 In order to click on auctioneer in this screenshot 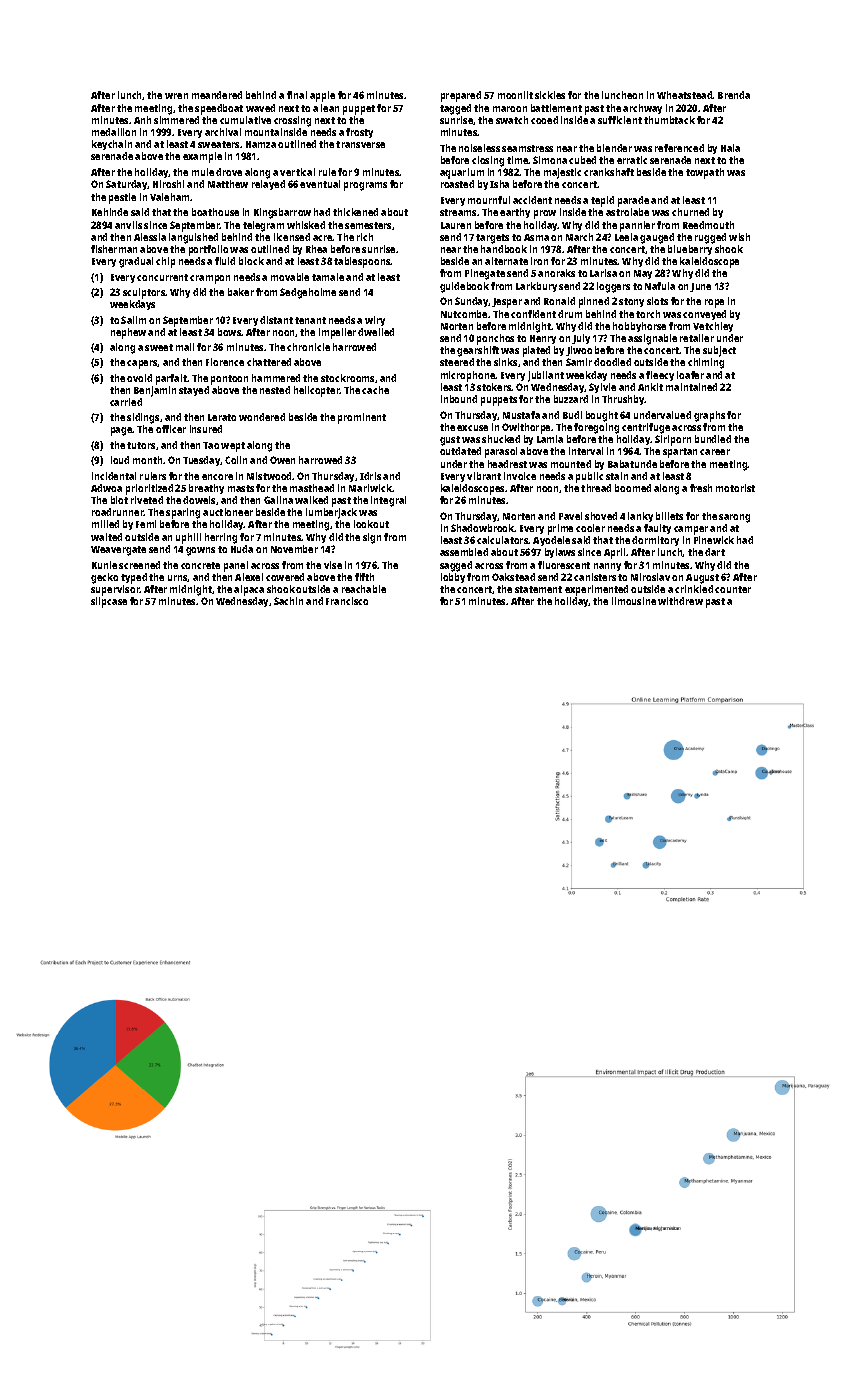, I will do `click(228, 512)`.
